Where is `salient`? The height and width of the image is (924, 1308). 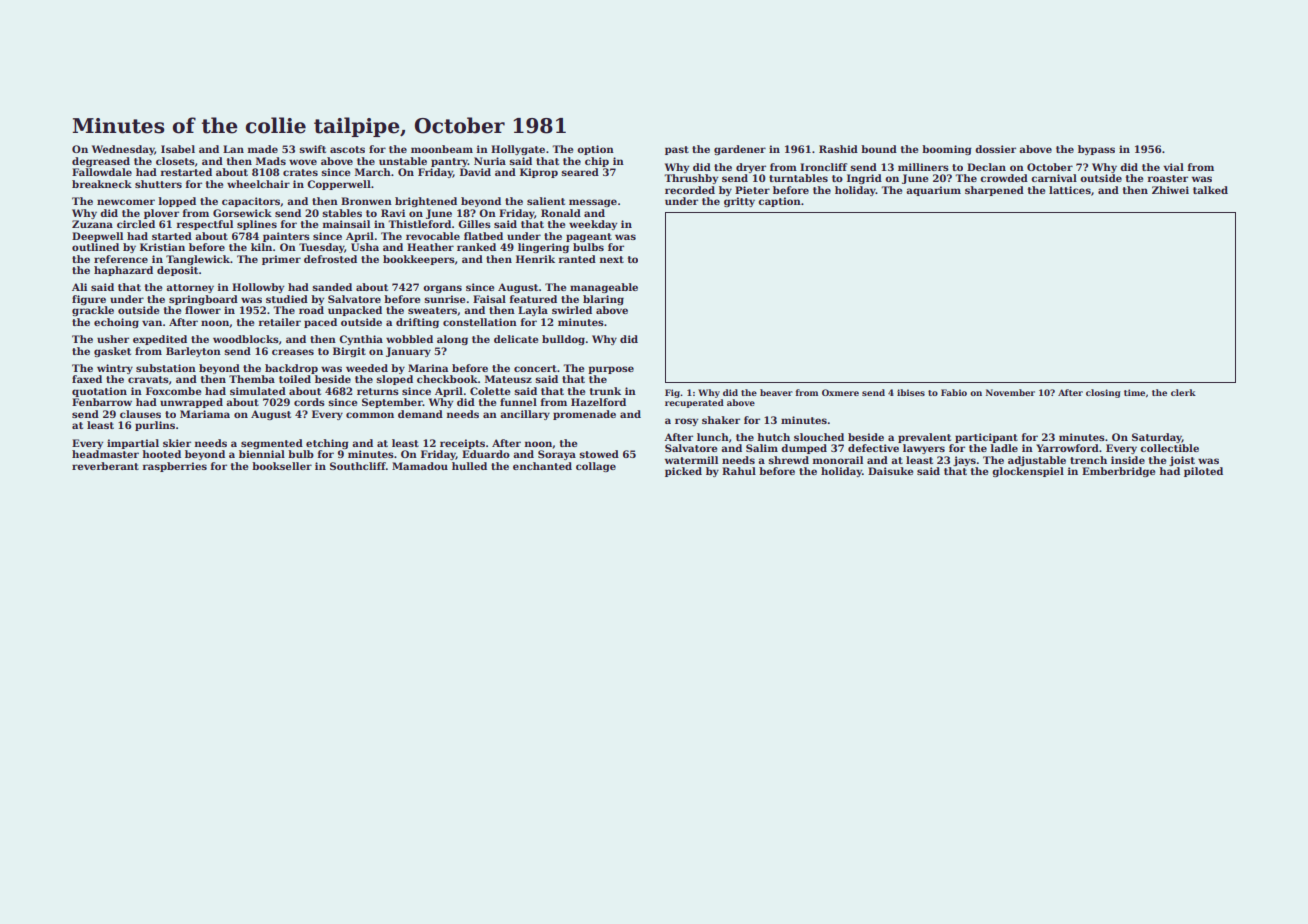 salient is located at coordinates (546, 201).
